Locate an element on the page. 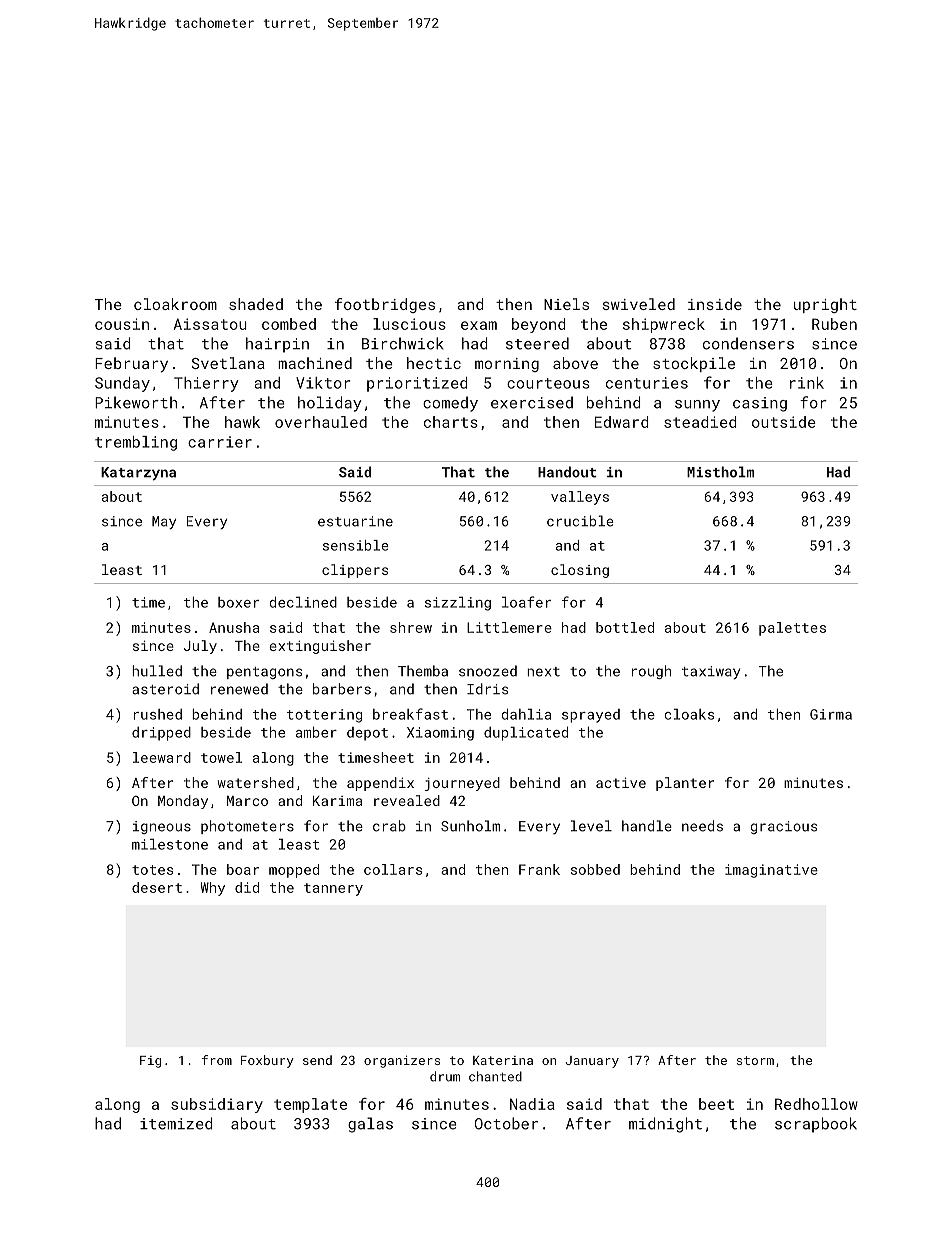 The height and width of the image is (1233, 952). itemized is located at coordinates (176, 1123).
